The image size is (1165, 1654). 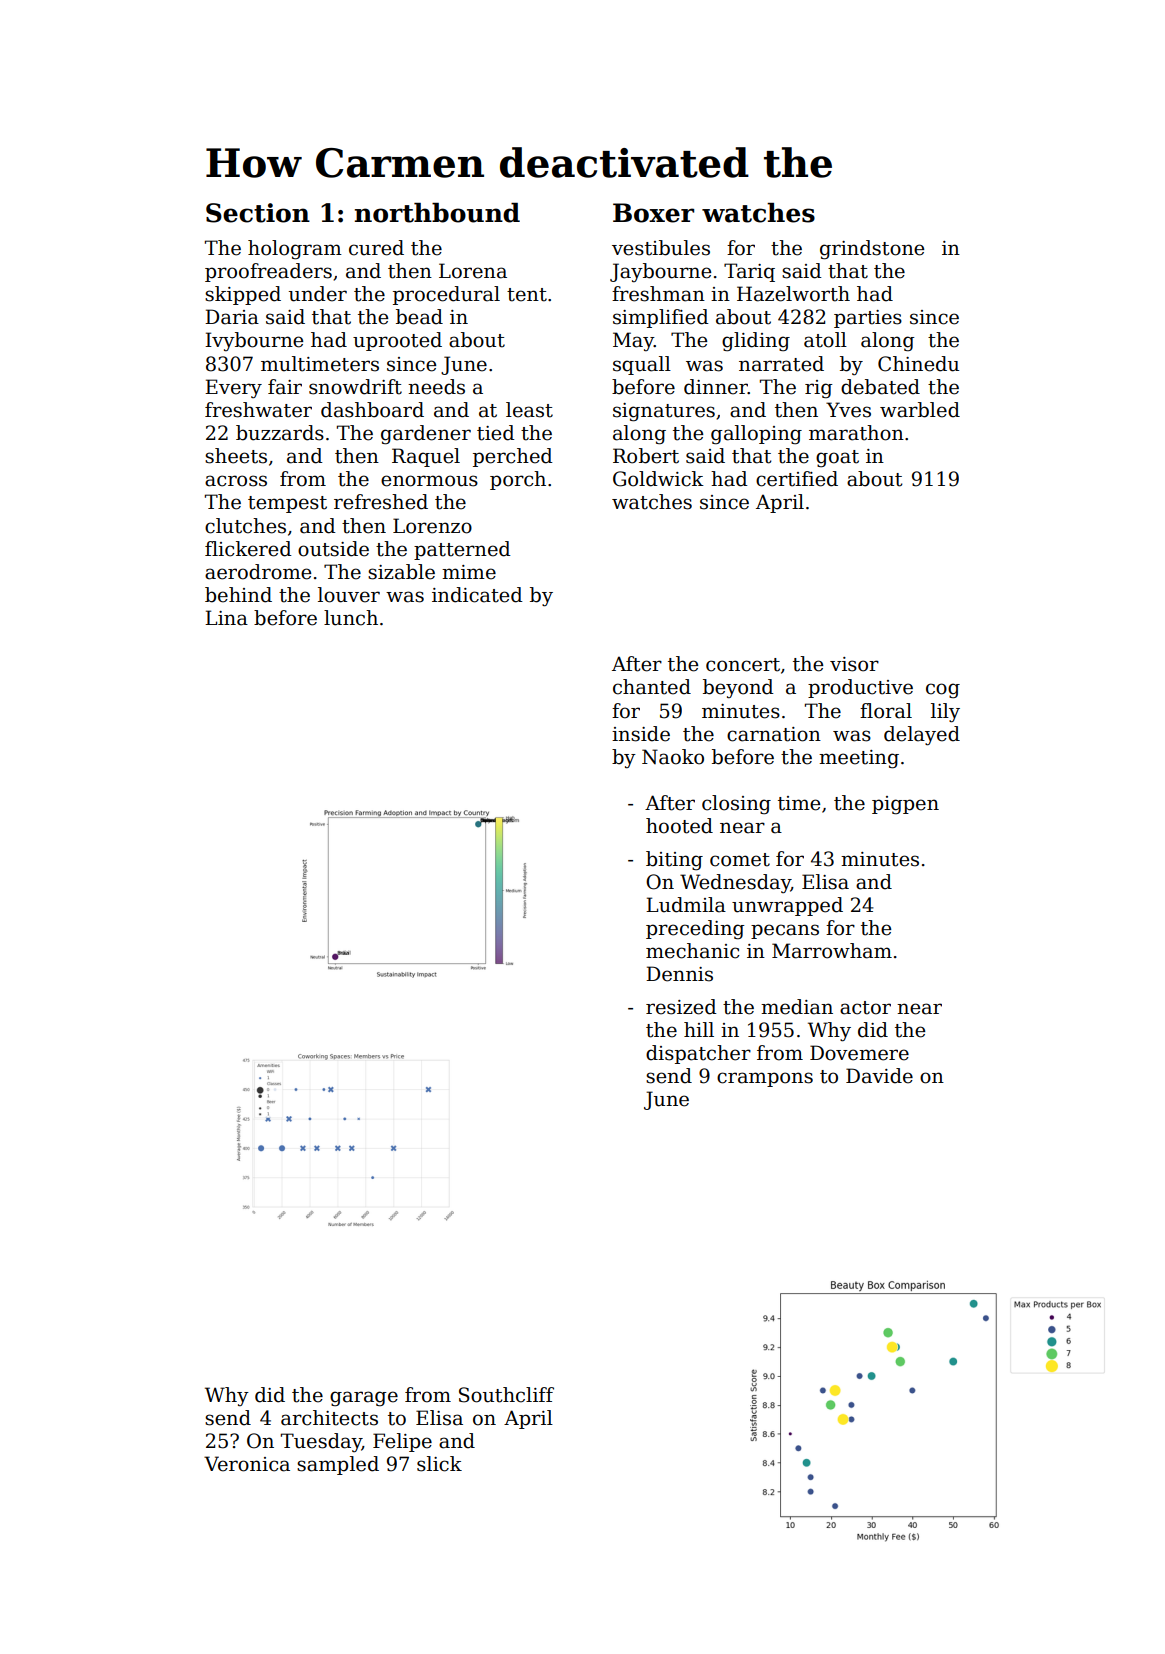 What do you see at coordinates (376, 248) in the screenshot?
I see `cured` at bounding box center [376, 248].
